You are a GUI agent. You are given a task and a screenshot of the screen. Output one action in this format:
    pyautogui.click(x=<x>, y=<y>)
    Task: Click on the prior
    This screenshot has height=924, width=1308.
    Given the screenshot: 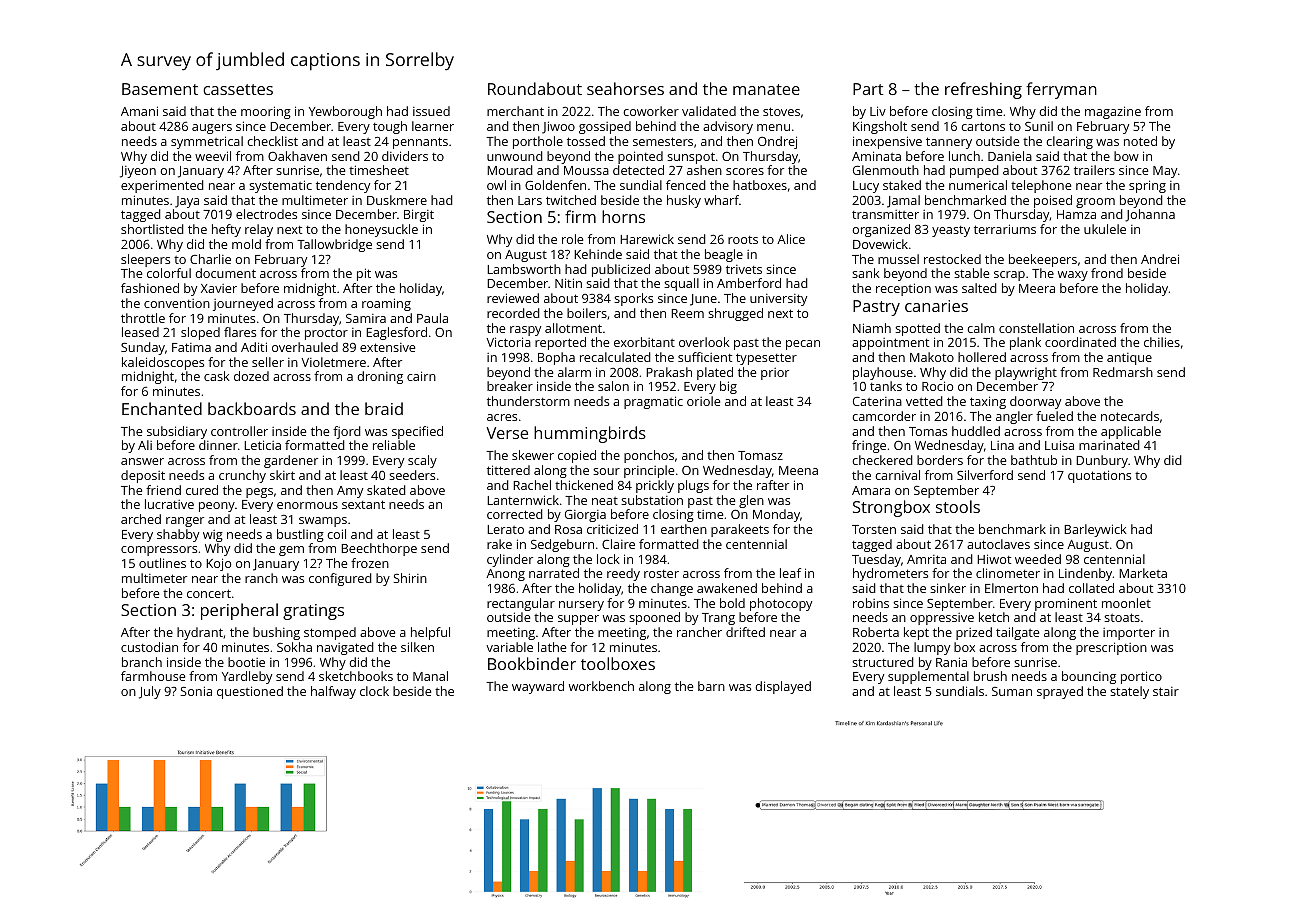 What is the action you would take?
    pyautogui.click(x=775, y=374)
